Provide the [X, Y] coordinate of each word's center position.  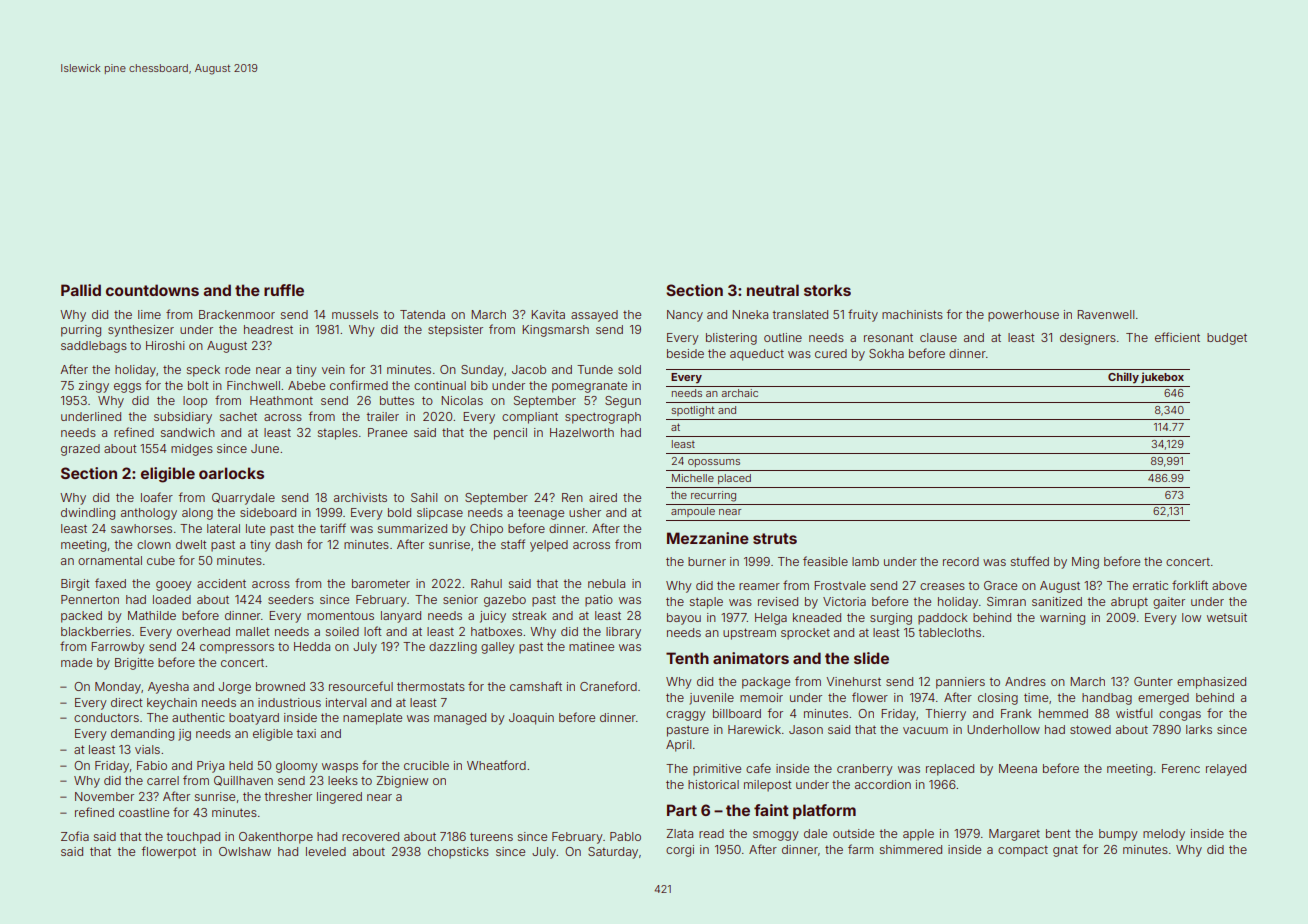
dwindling [88, 514]
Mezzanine [708, 538]
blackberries [96, 631]
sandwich [188, 432]
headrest [268, 329]
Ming [1085, 563]
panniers [960, 683]
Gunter [1153, 681]
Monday [118, 688]
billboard [737, 713]
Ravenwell [1105, 314]
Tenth [687, 658]
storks [827, 290]
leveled [326, 851]
